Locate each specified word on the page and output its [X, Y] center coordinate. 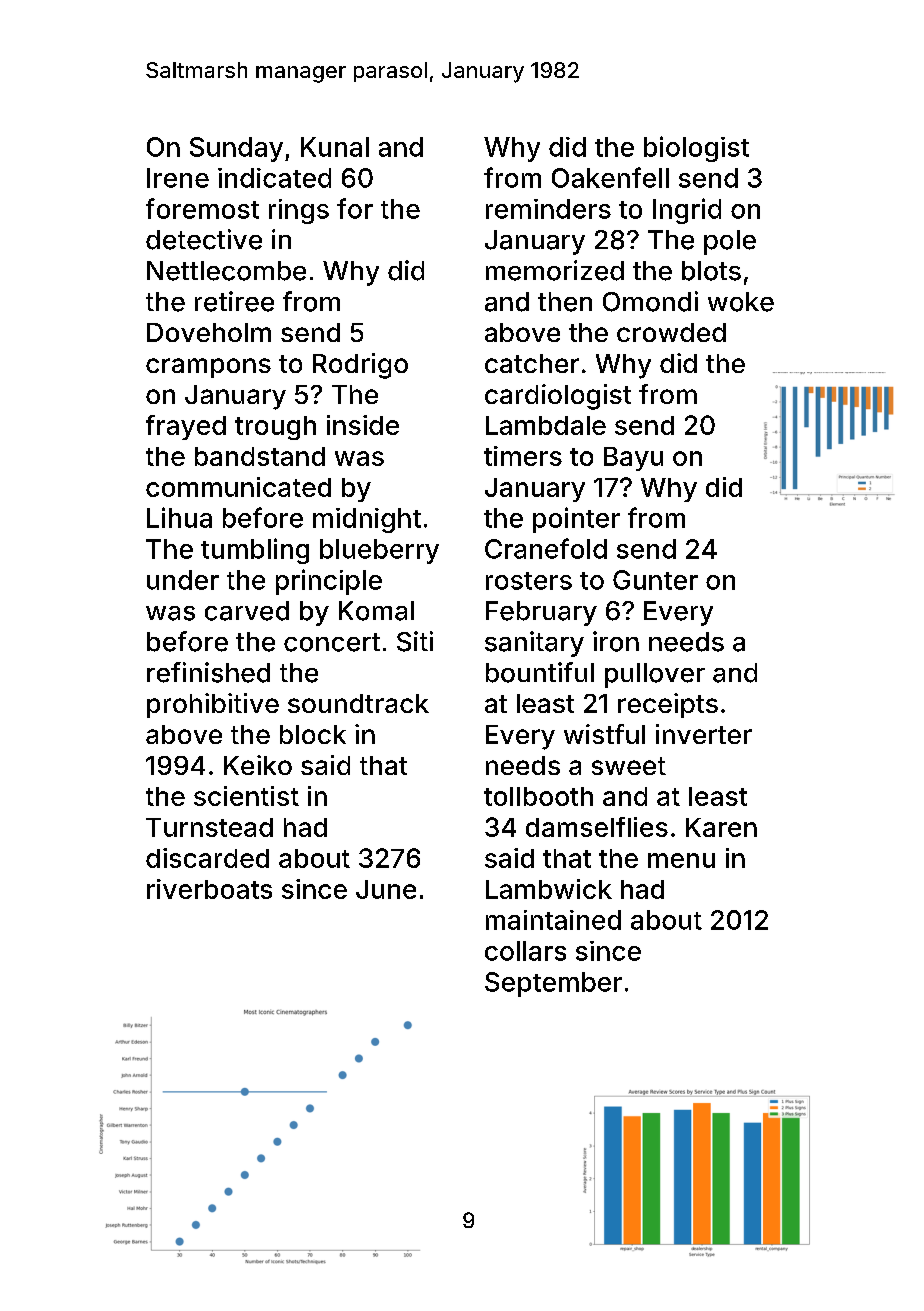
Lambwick [549, 889]
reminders [548, 209]
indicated [274, 178]
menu [681, 860]
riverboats [209, 889]
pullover [655, 675]
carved [247, 611]
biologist [696, 149]
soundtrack [358, 703]
